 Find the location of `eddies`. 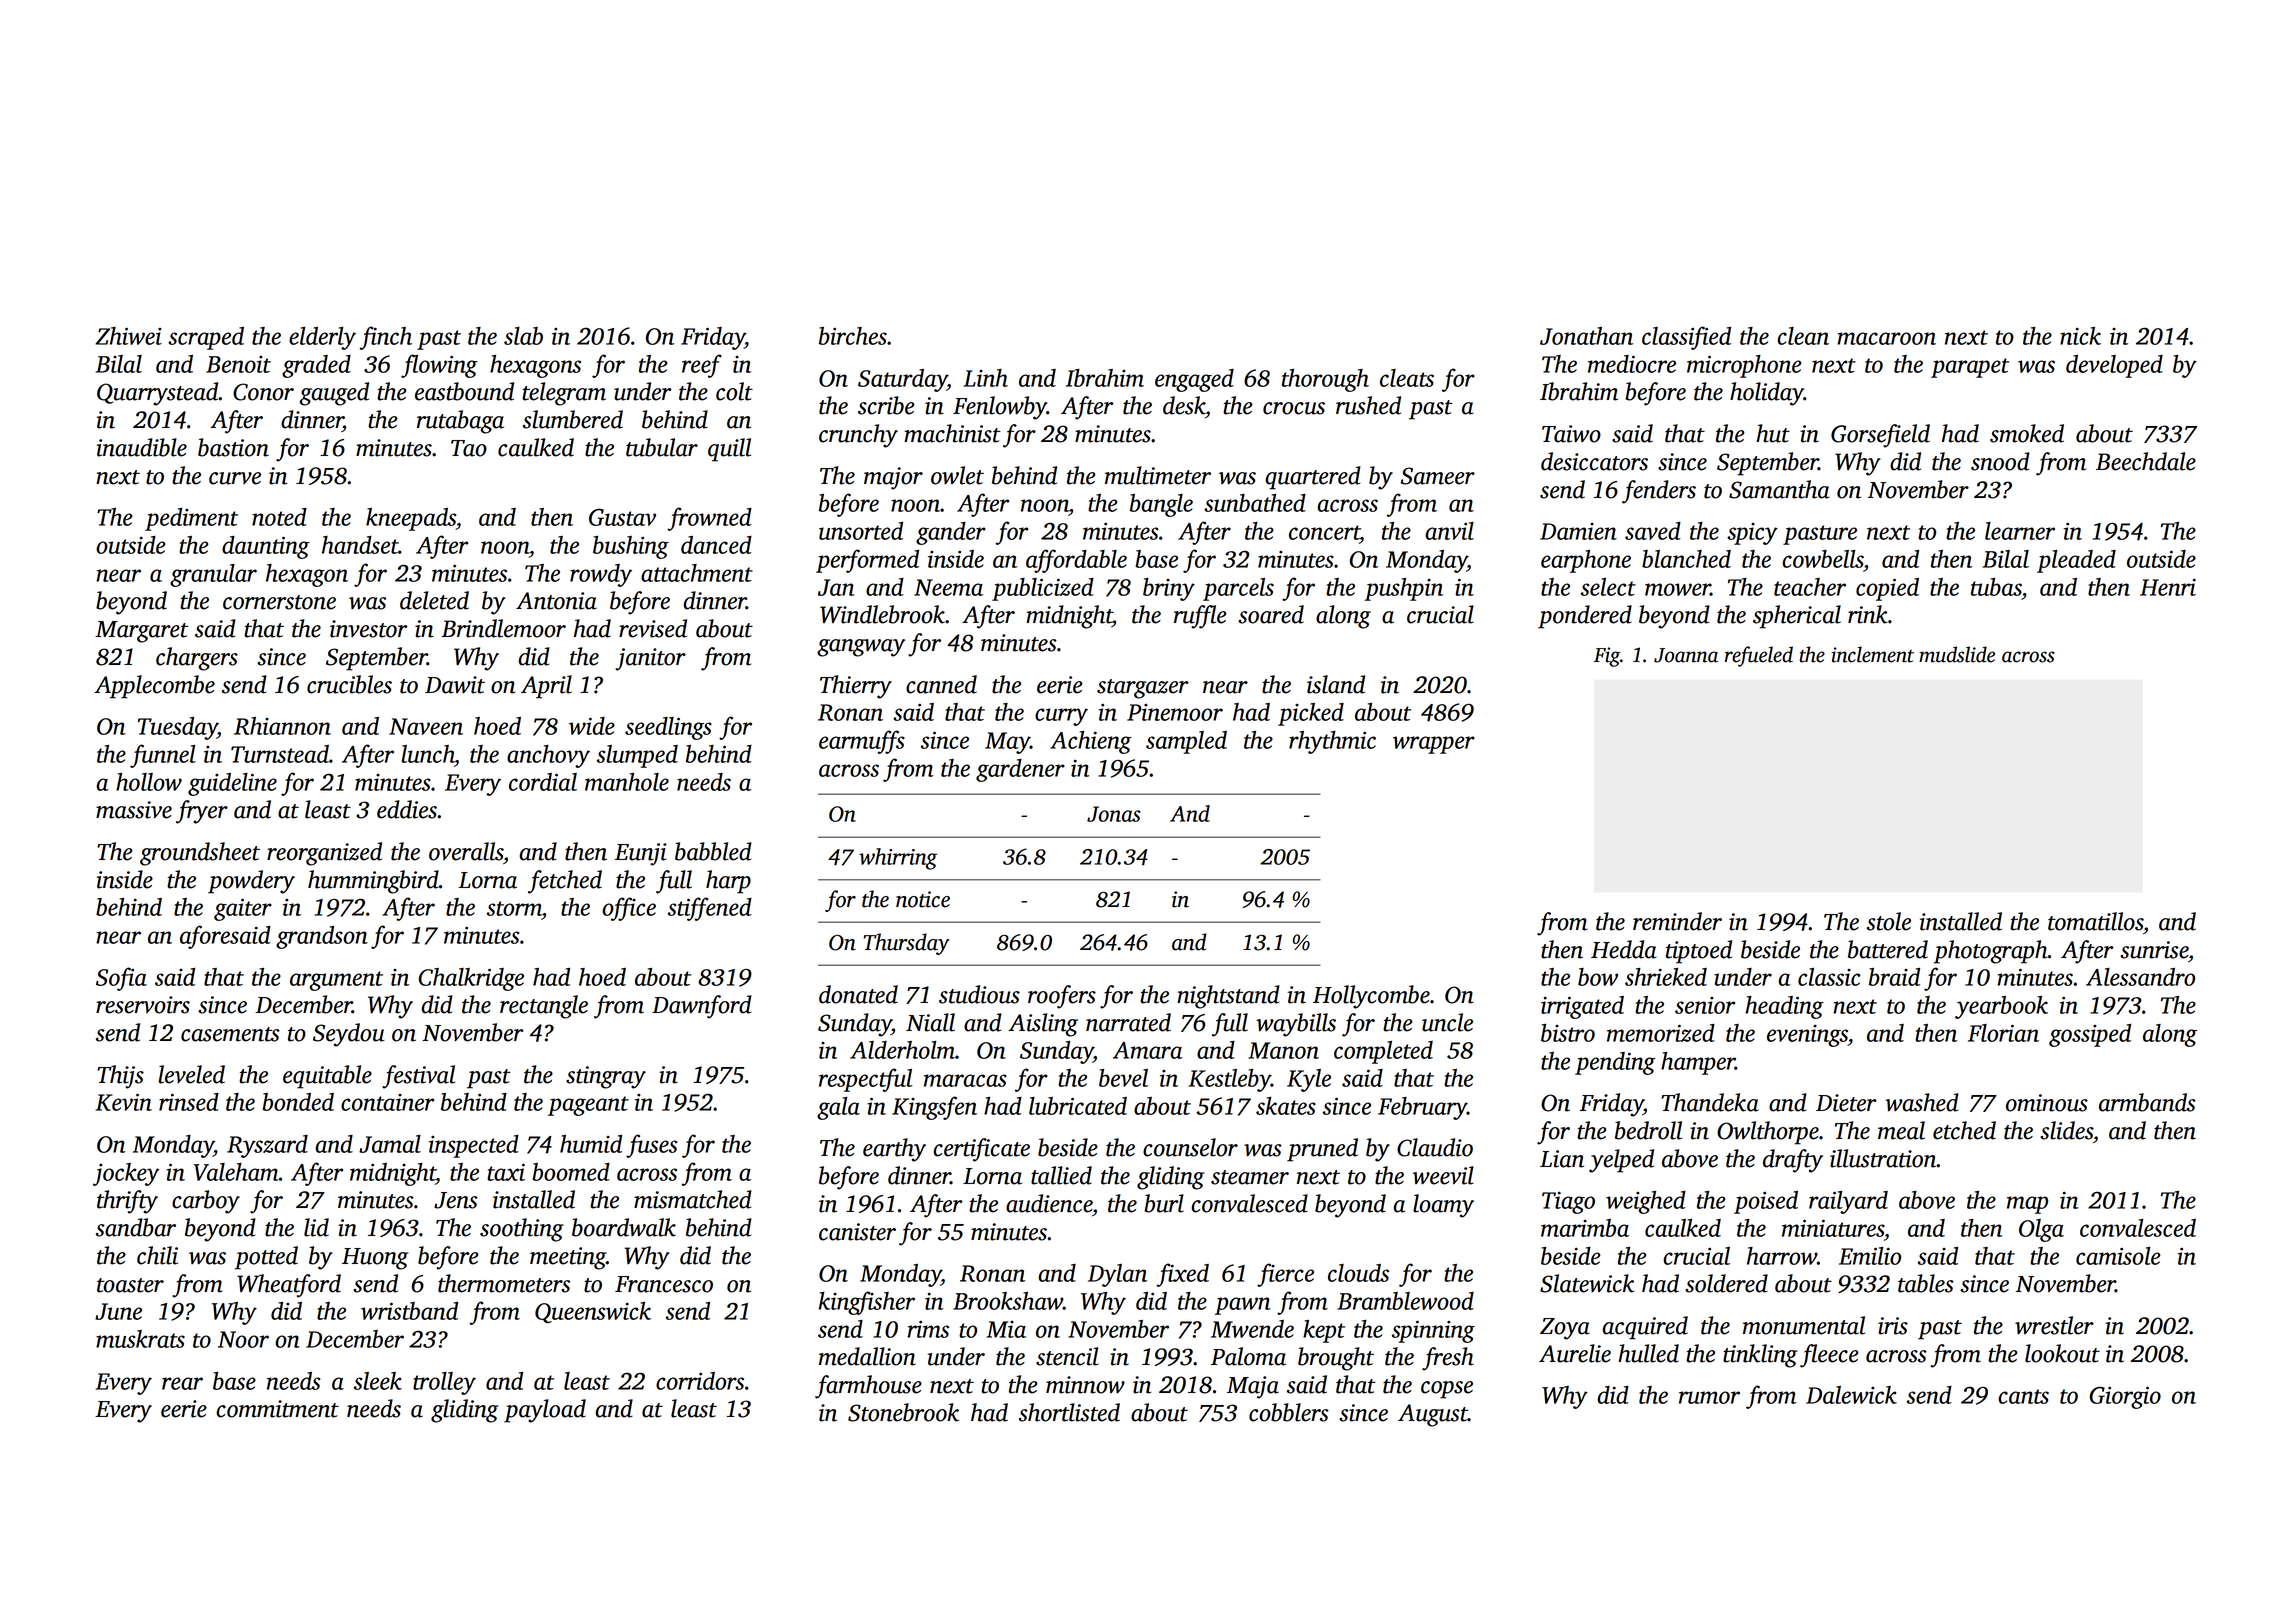

eddies is located at coordinates (407, 809).
